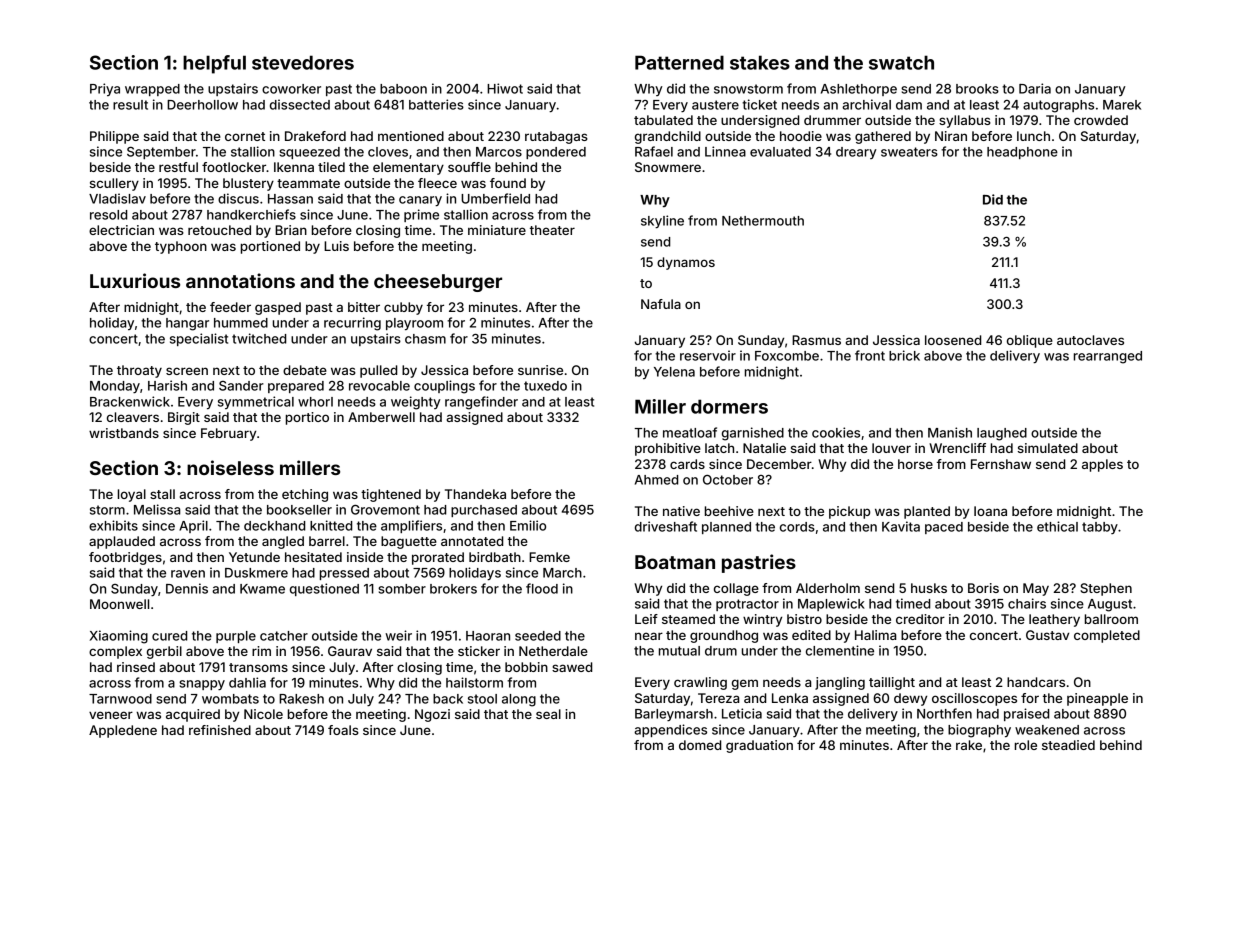 The width and height of the screenshot is (1233, 952). What do you see at coordinates (481, 403) in the screenshot?
I see `rangefinder` at bounding box center [481, 403].
